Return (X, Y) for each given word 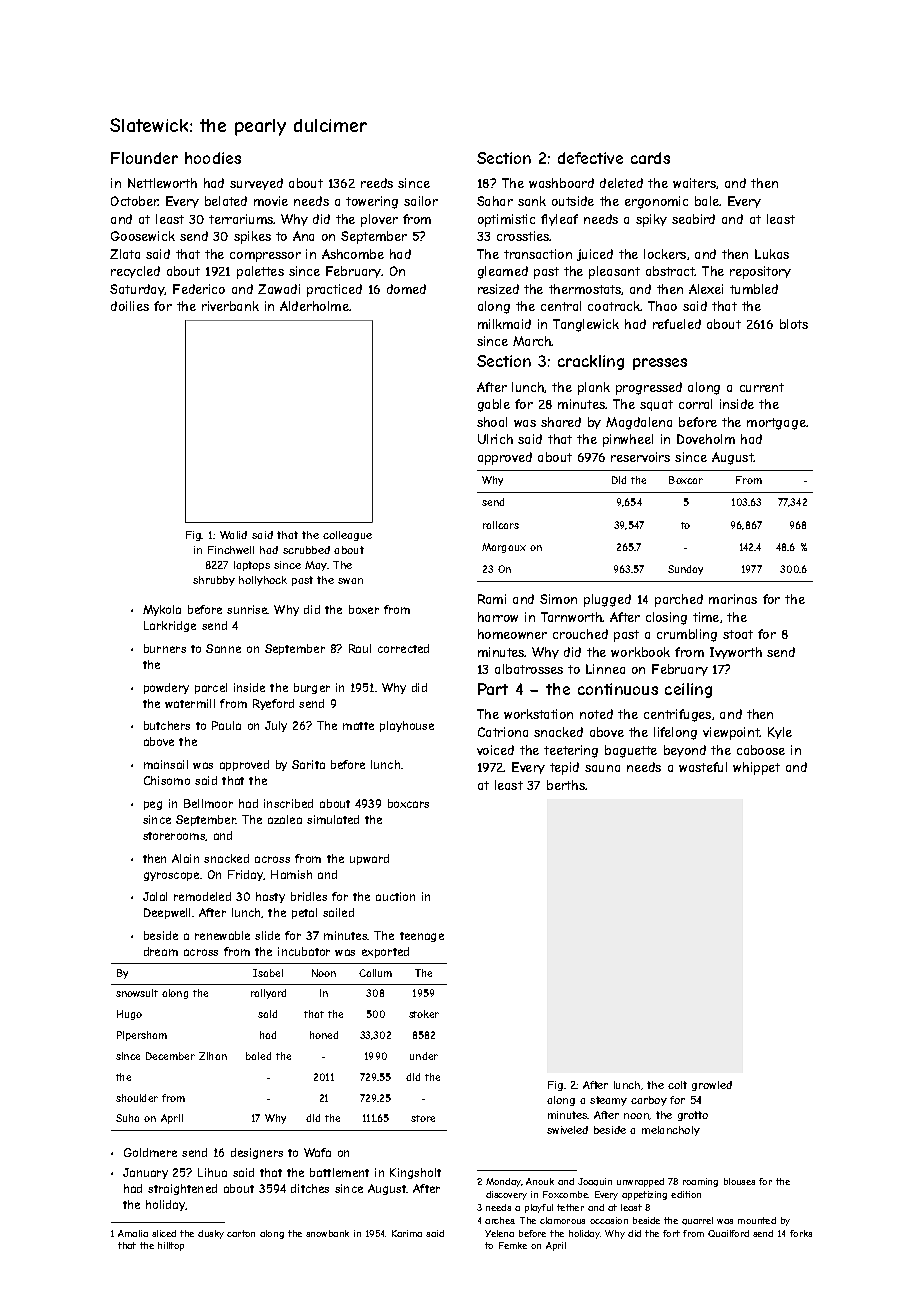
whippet (756, 768)
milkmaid (504, 324)
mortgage (776, 424)
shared (561, 422)
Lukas (772, 254)
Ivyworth (736, 653)
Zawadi (279, 289)
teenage (422, 937)
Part (493, 689)
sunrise (247, 609)
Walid (233, 535)
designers (257, 1153)
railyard (268, 994)
